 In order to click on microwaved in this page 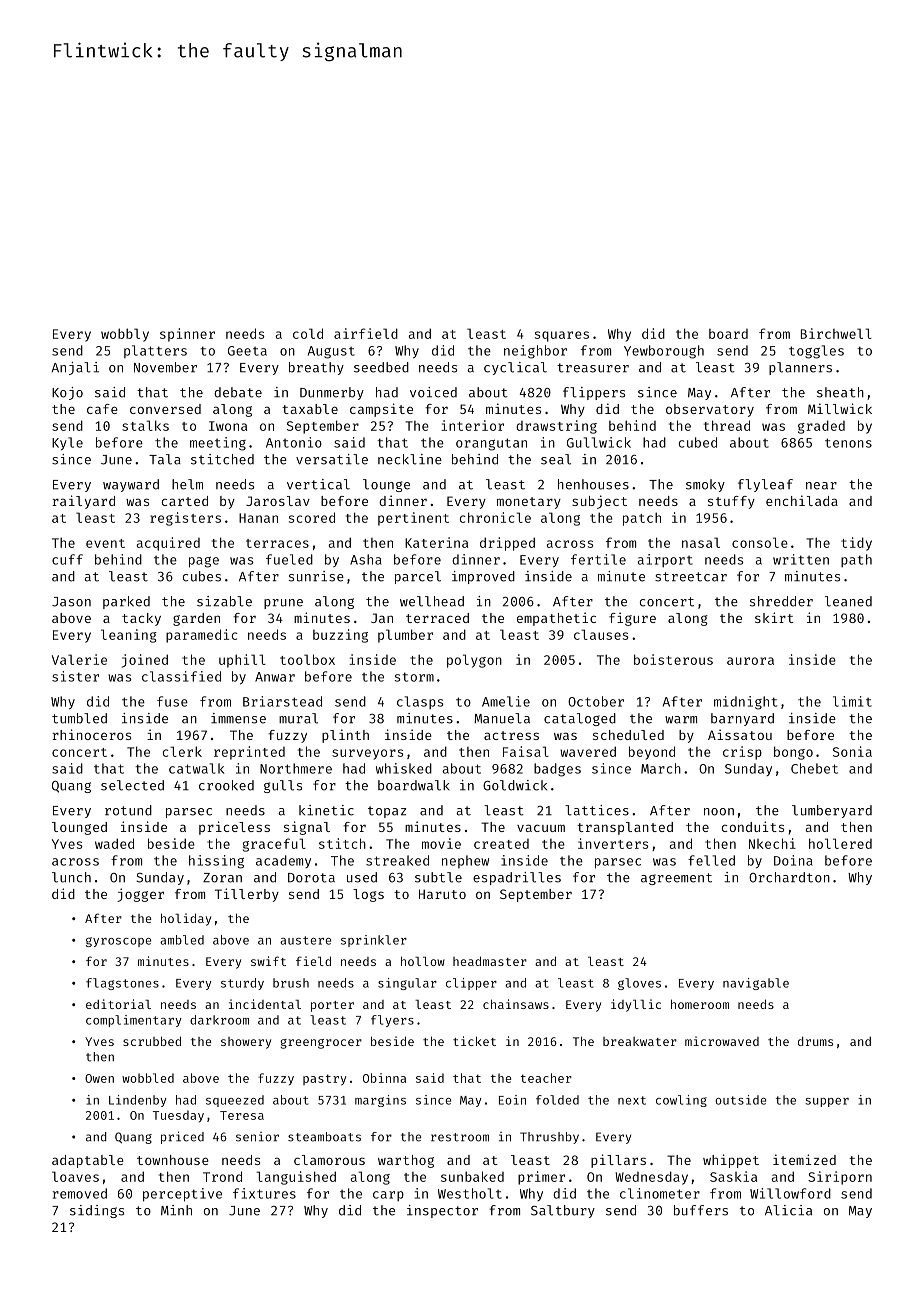, I will do `click(722, 1041)`.
